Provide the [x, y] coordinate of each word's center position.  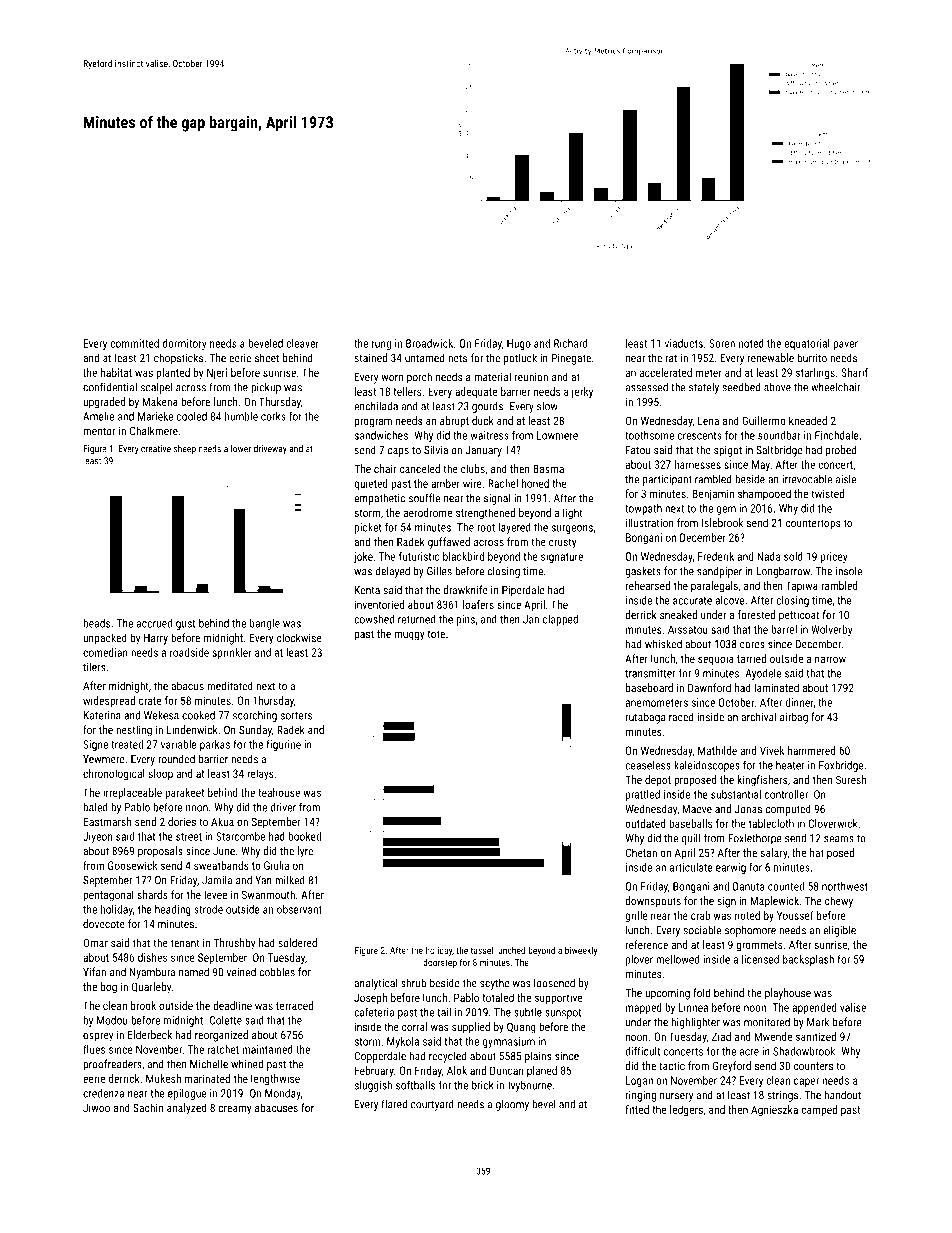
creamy [235, 1110]
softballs [415, 1085]
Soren [722, 343]
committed [134, 343]
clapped [560, 620]
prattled [643, 795]
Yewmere [104, 759]
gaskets [643, 572]
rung [381, 345]
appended [814, 1008]
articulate [691, 867]
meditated [230, 686]
